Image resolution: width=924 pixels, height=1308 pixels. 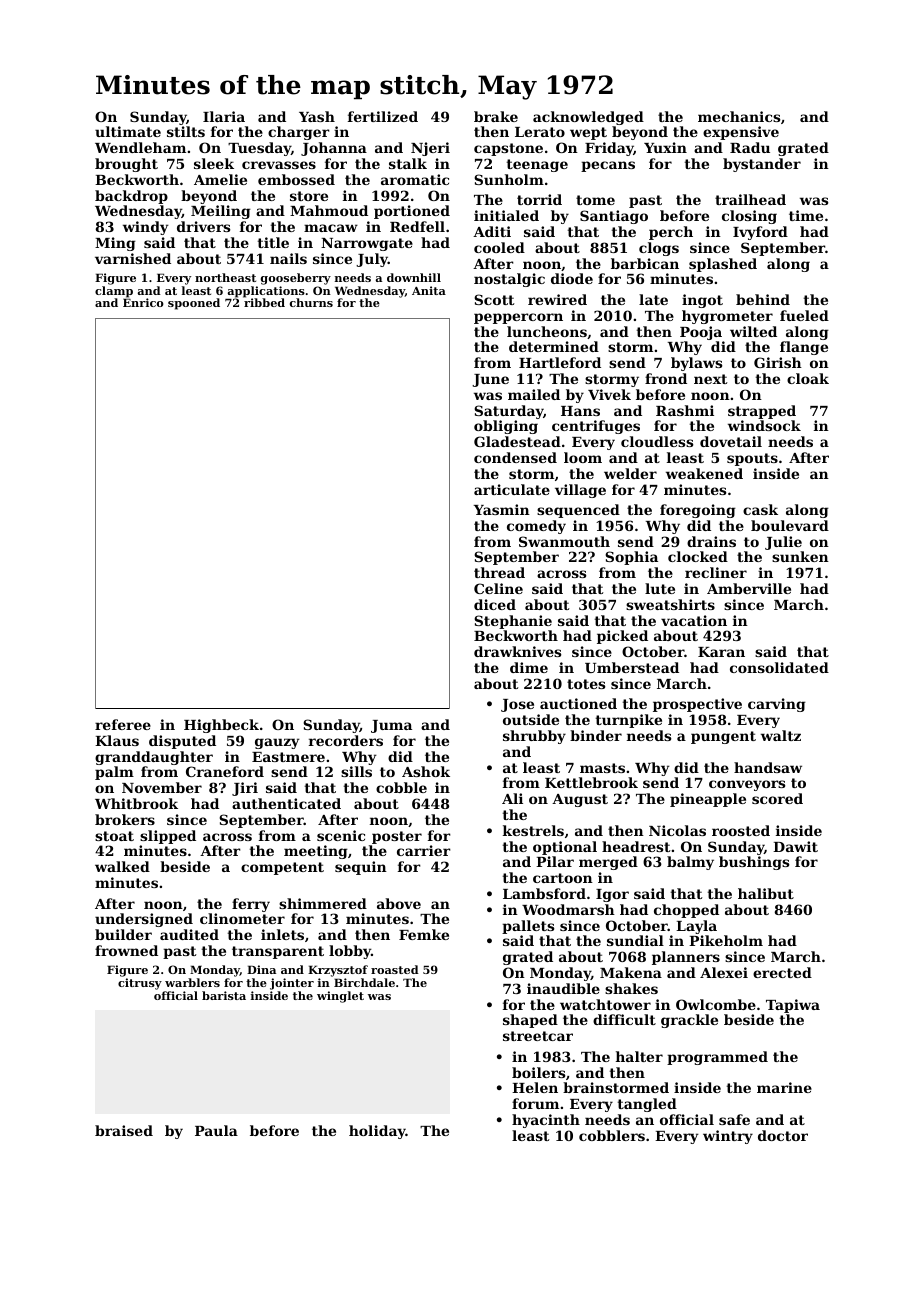 What do you see at coordinates (221, 726) in the page?
I see `Highbeck` at bounding box center [221, 726].
